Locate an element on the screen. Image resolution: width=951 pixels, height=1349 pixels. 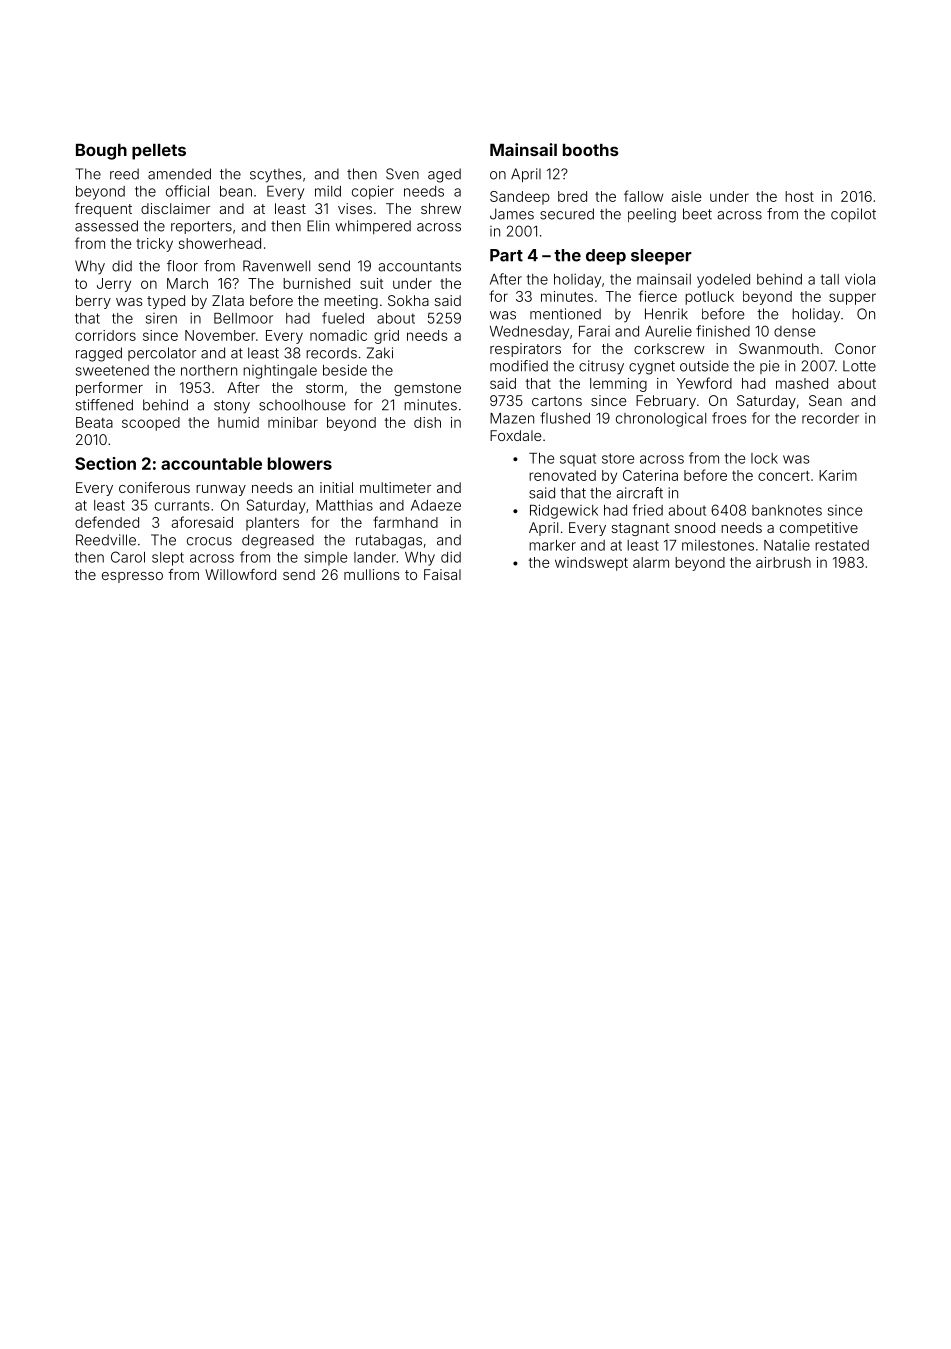
booths is located at coordinates (591, 150).
